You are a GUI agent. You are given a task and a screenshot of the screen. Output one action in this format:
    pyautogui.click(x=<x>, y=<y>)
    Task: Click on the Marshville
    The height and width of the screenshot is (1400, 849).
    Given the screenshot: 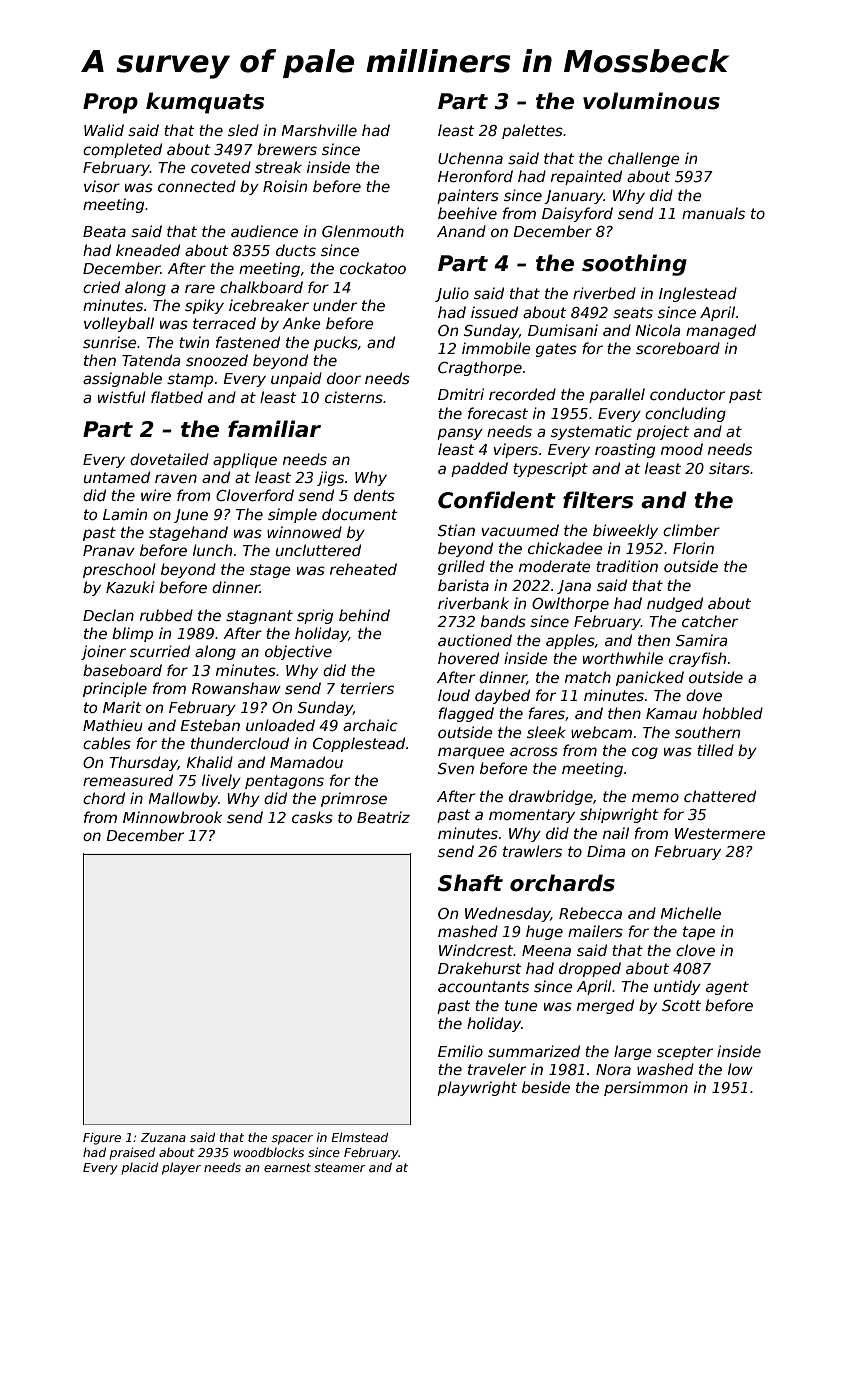 What is the action you would take?
    pyautogui.click(x=319, y=130)
